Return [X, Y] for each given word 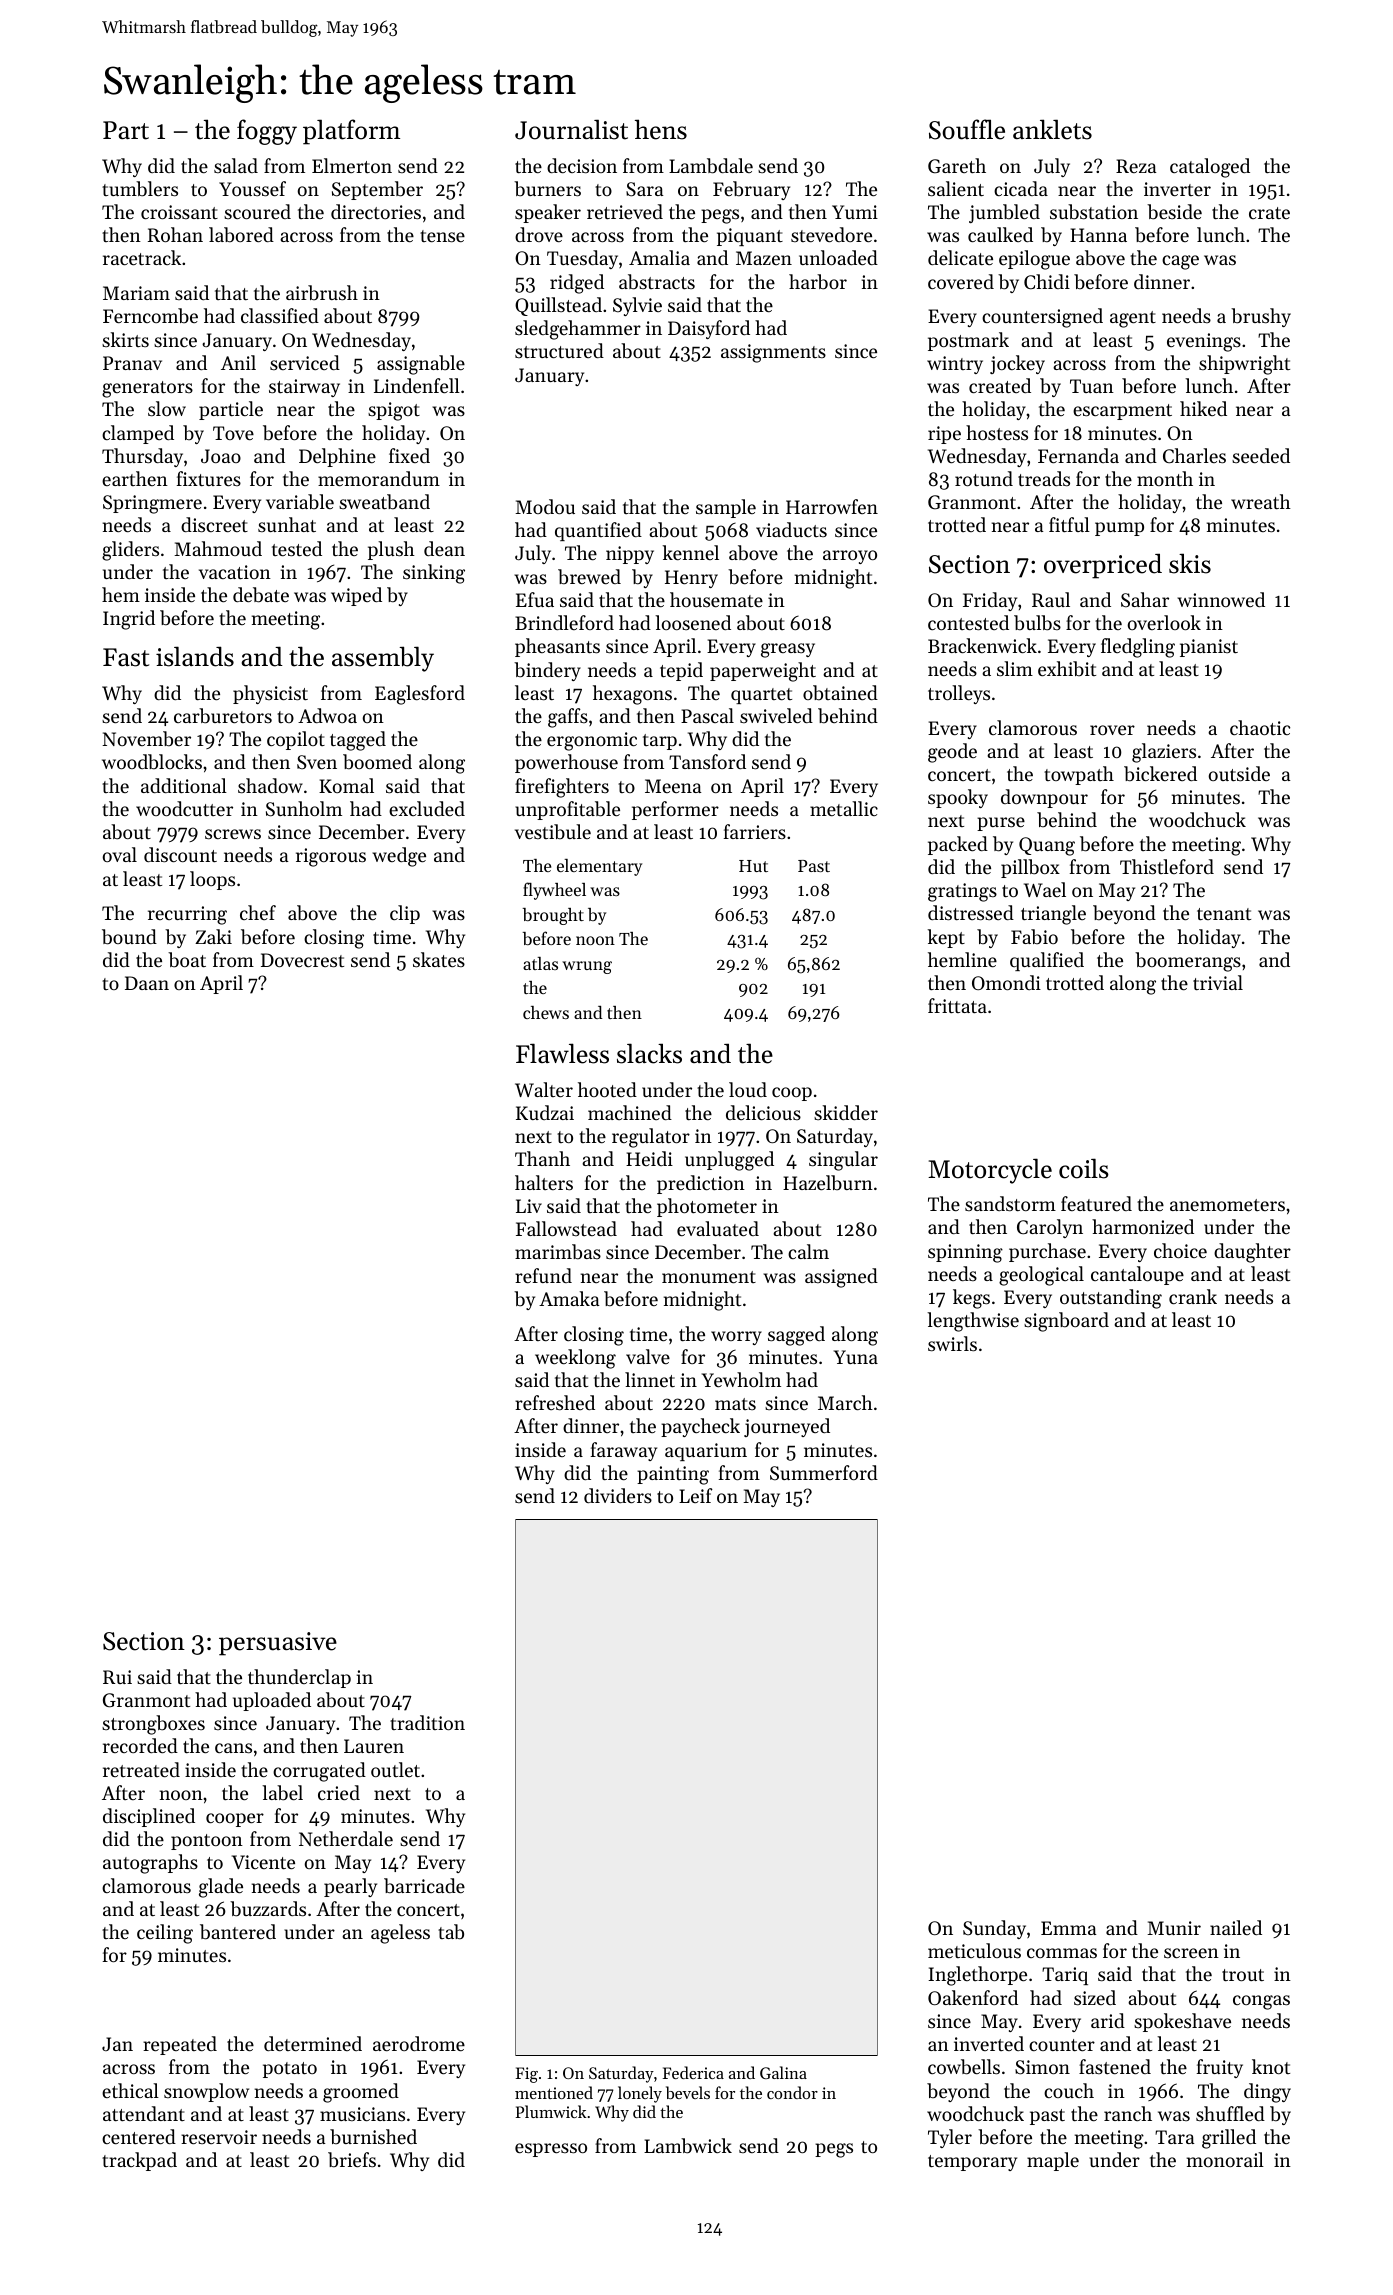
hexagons [632, 695]
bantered [238, 1932]
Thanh [542, 1158]
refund [543, 1275]
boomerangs [1188, 962]
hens [661, 129]
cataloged [1210, 168]
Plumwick [551, 2111]
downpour [1044, 798]
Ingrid [129, 620]
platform [351, 132]
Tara [1174, 2137]
